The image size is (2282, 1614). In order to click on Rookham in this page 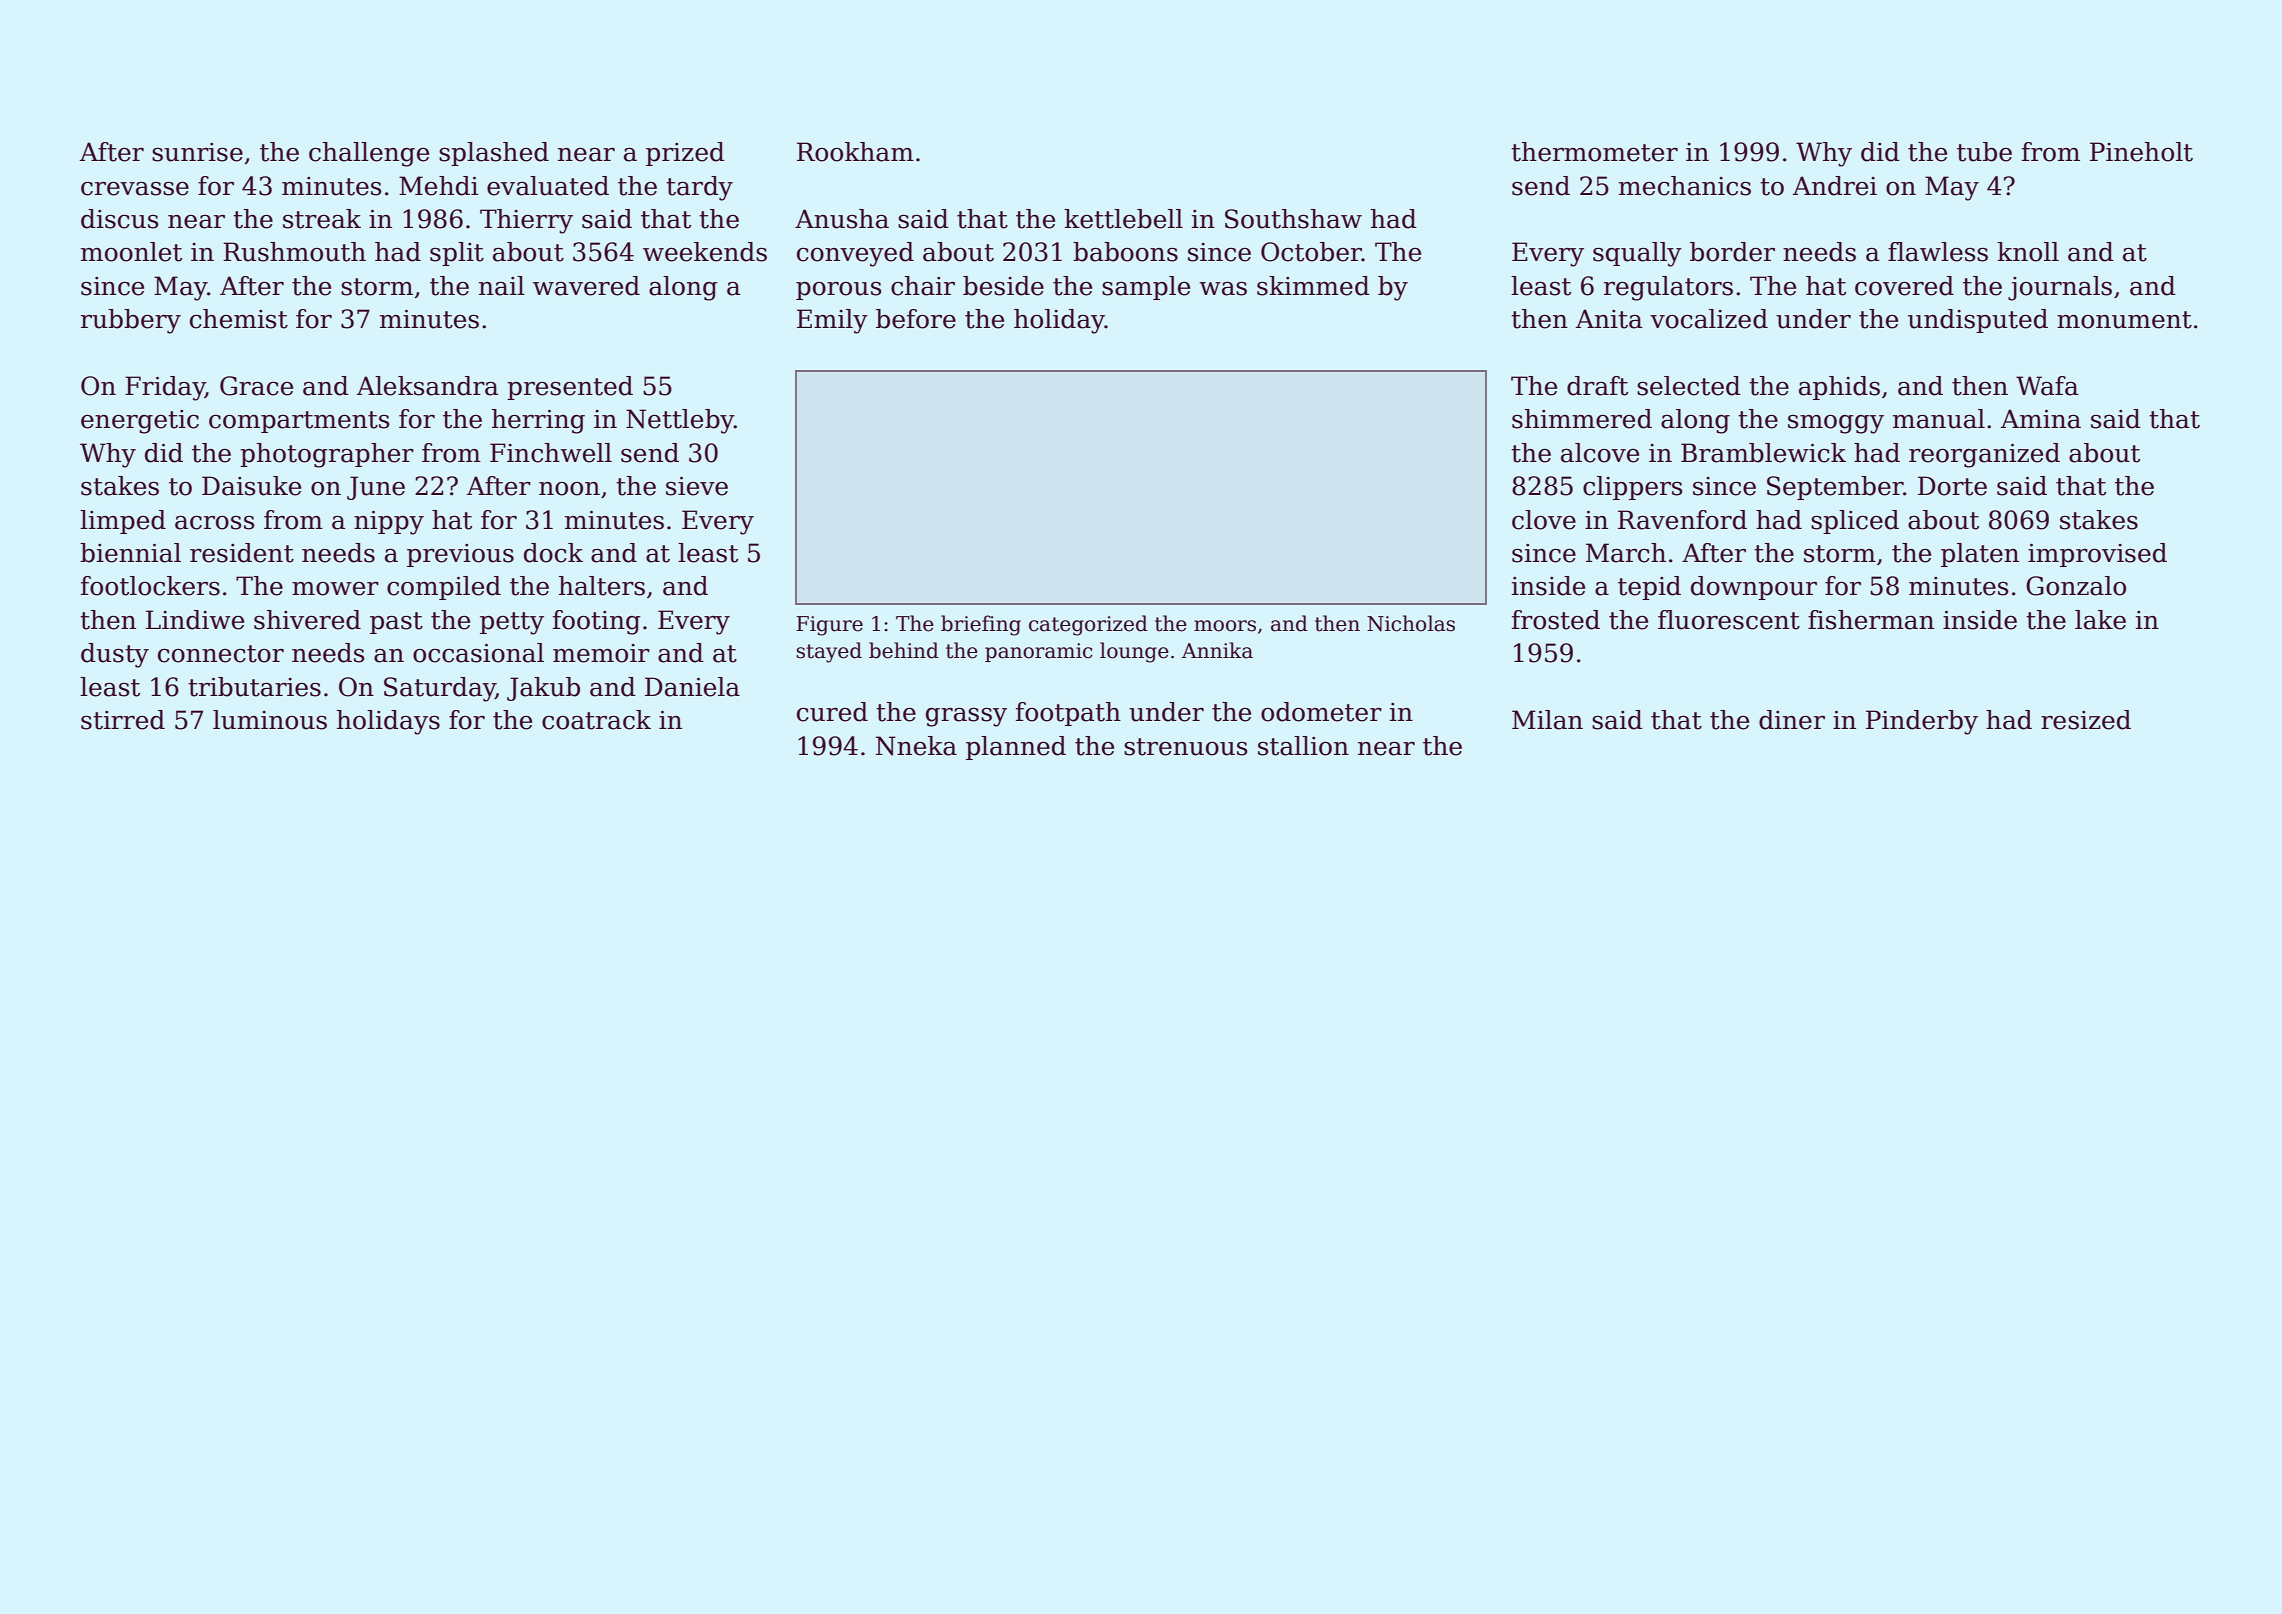, I will do `click(855, 152)`.
